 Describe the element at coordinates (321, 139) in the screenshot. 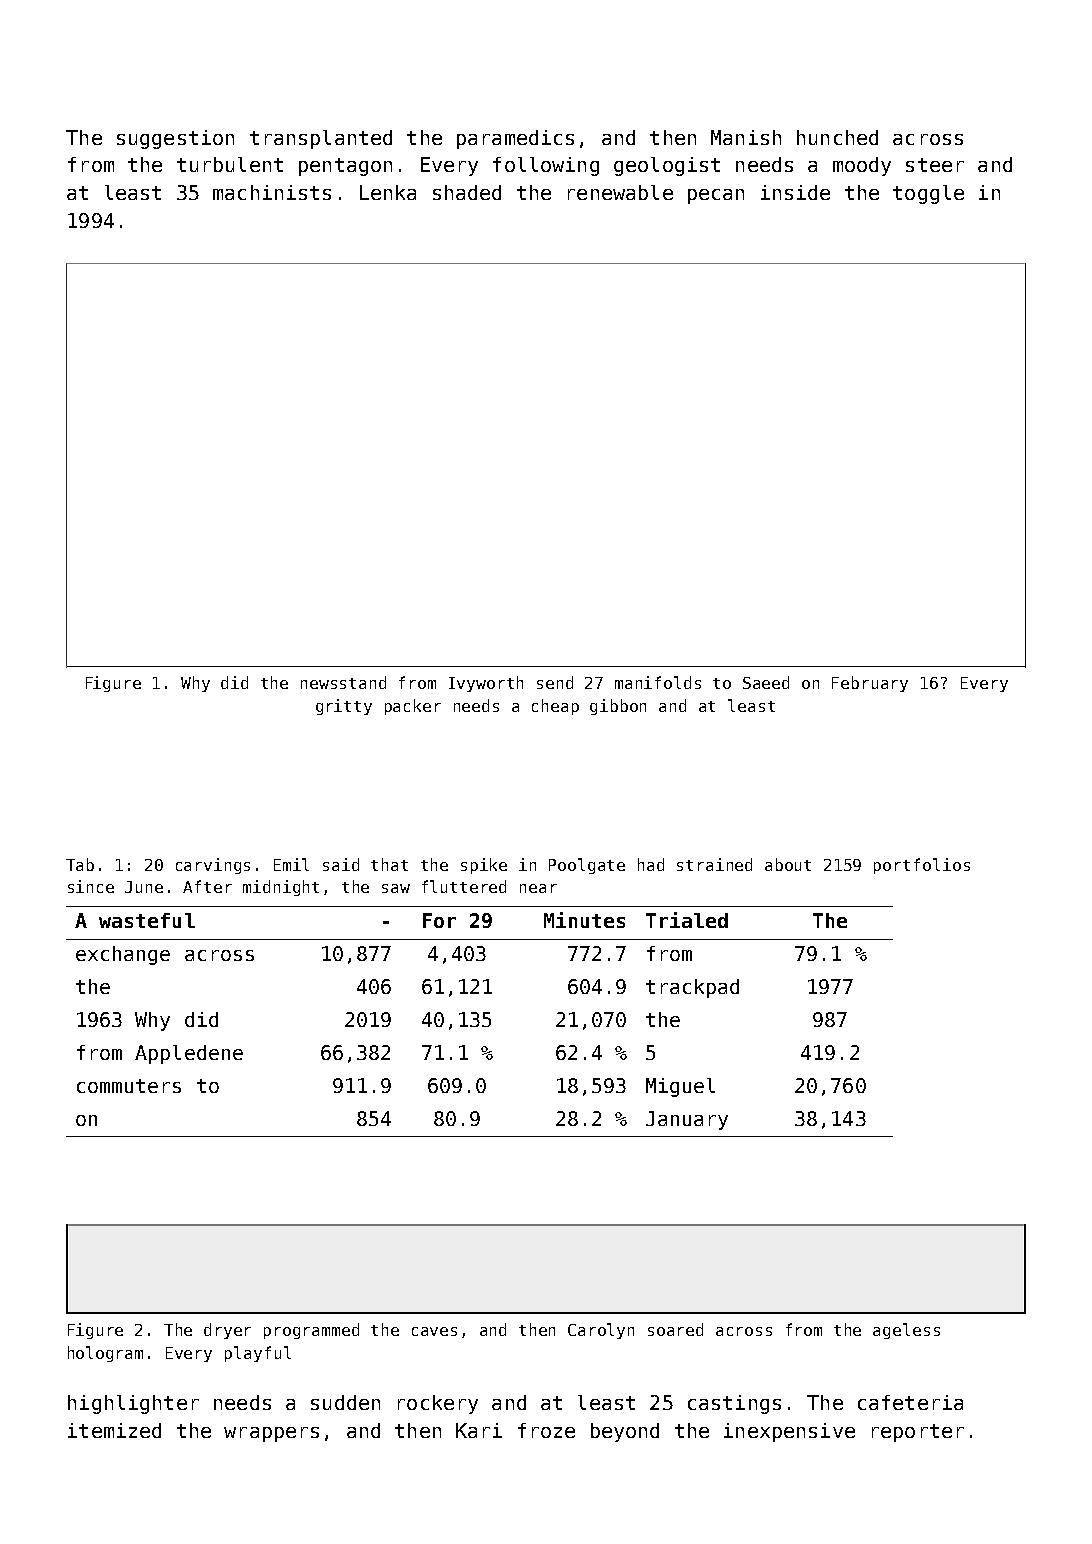

I see `transplanted` at that location.
